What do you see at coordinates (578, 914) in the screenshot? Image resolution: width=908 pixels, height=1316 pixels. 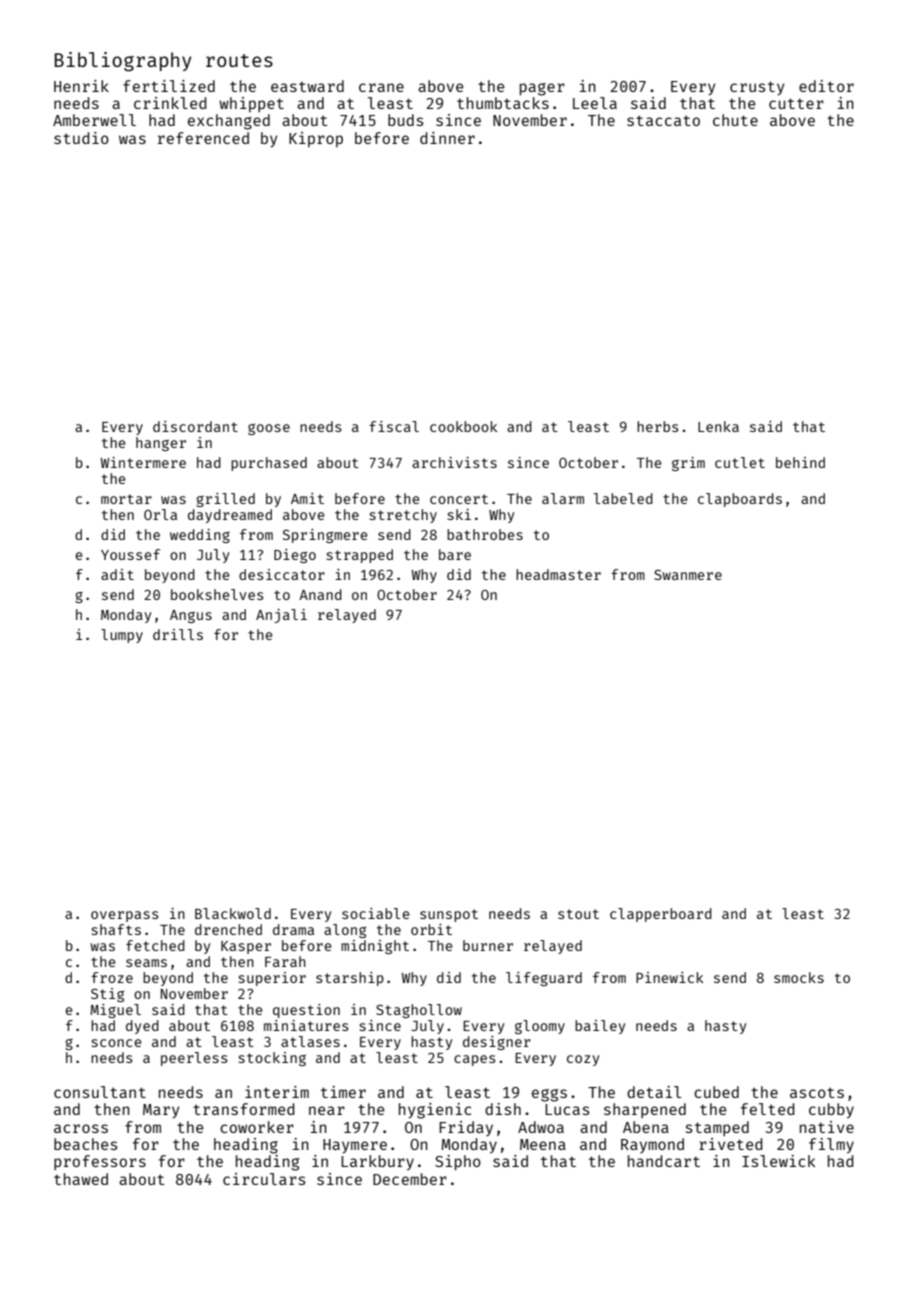 I see `stout` at bounding box center [578, 914].
